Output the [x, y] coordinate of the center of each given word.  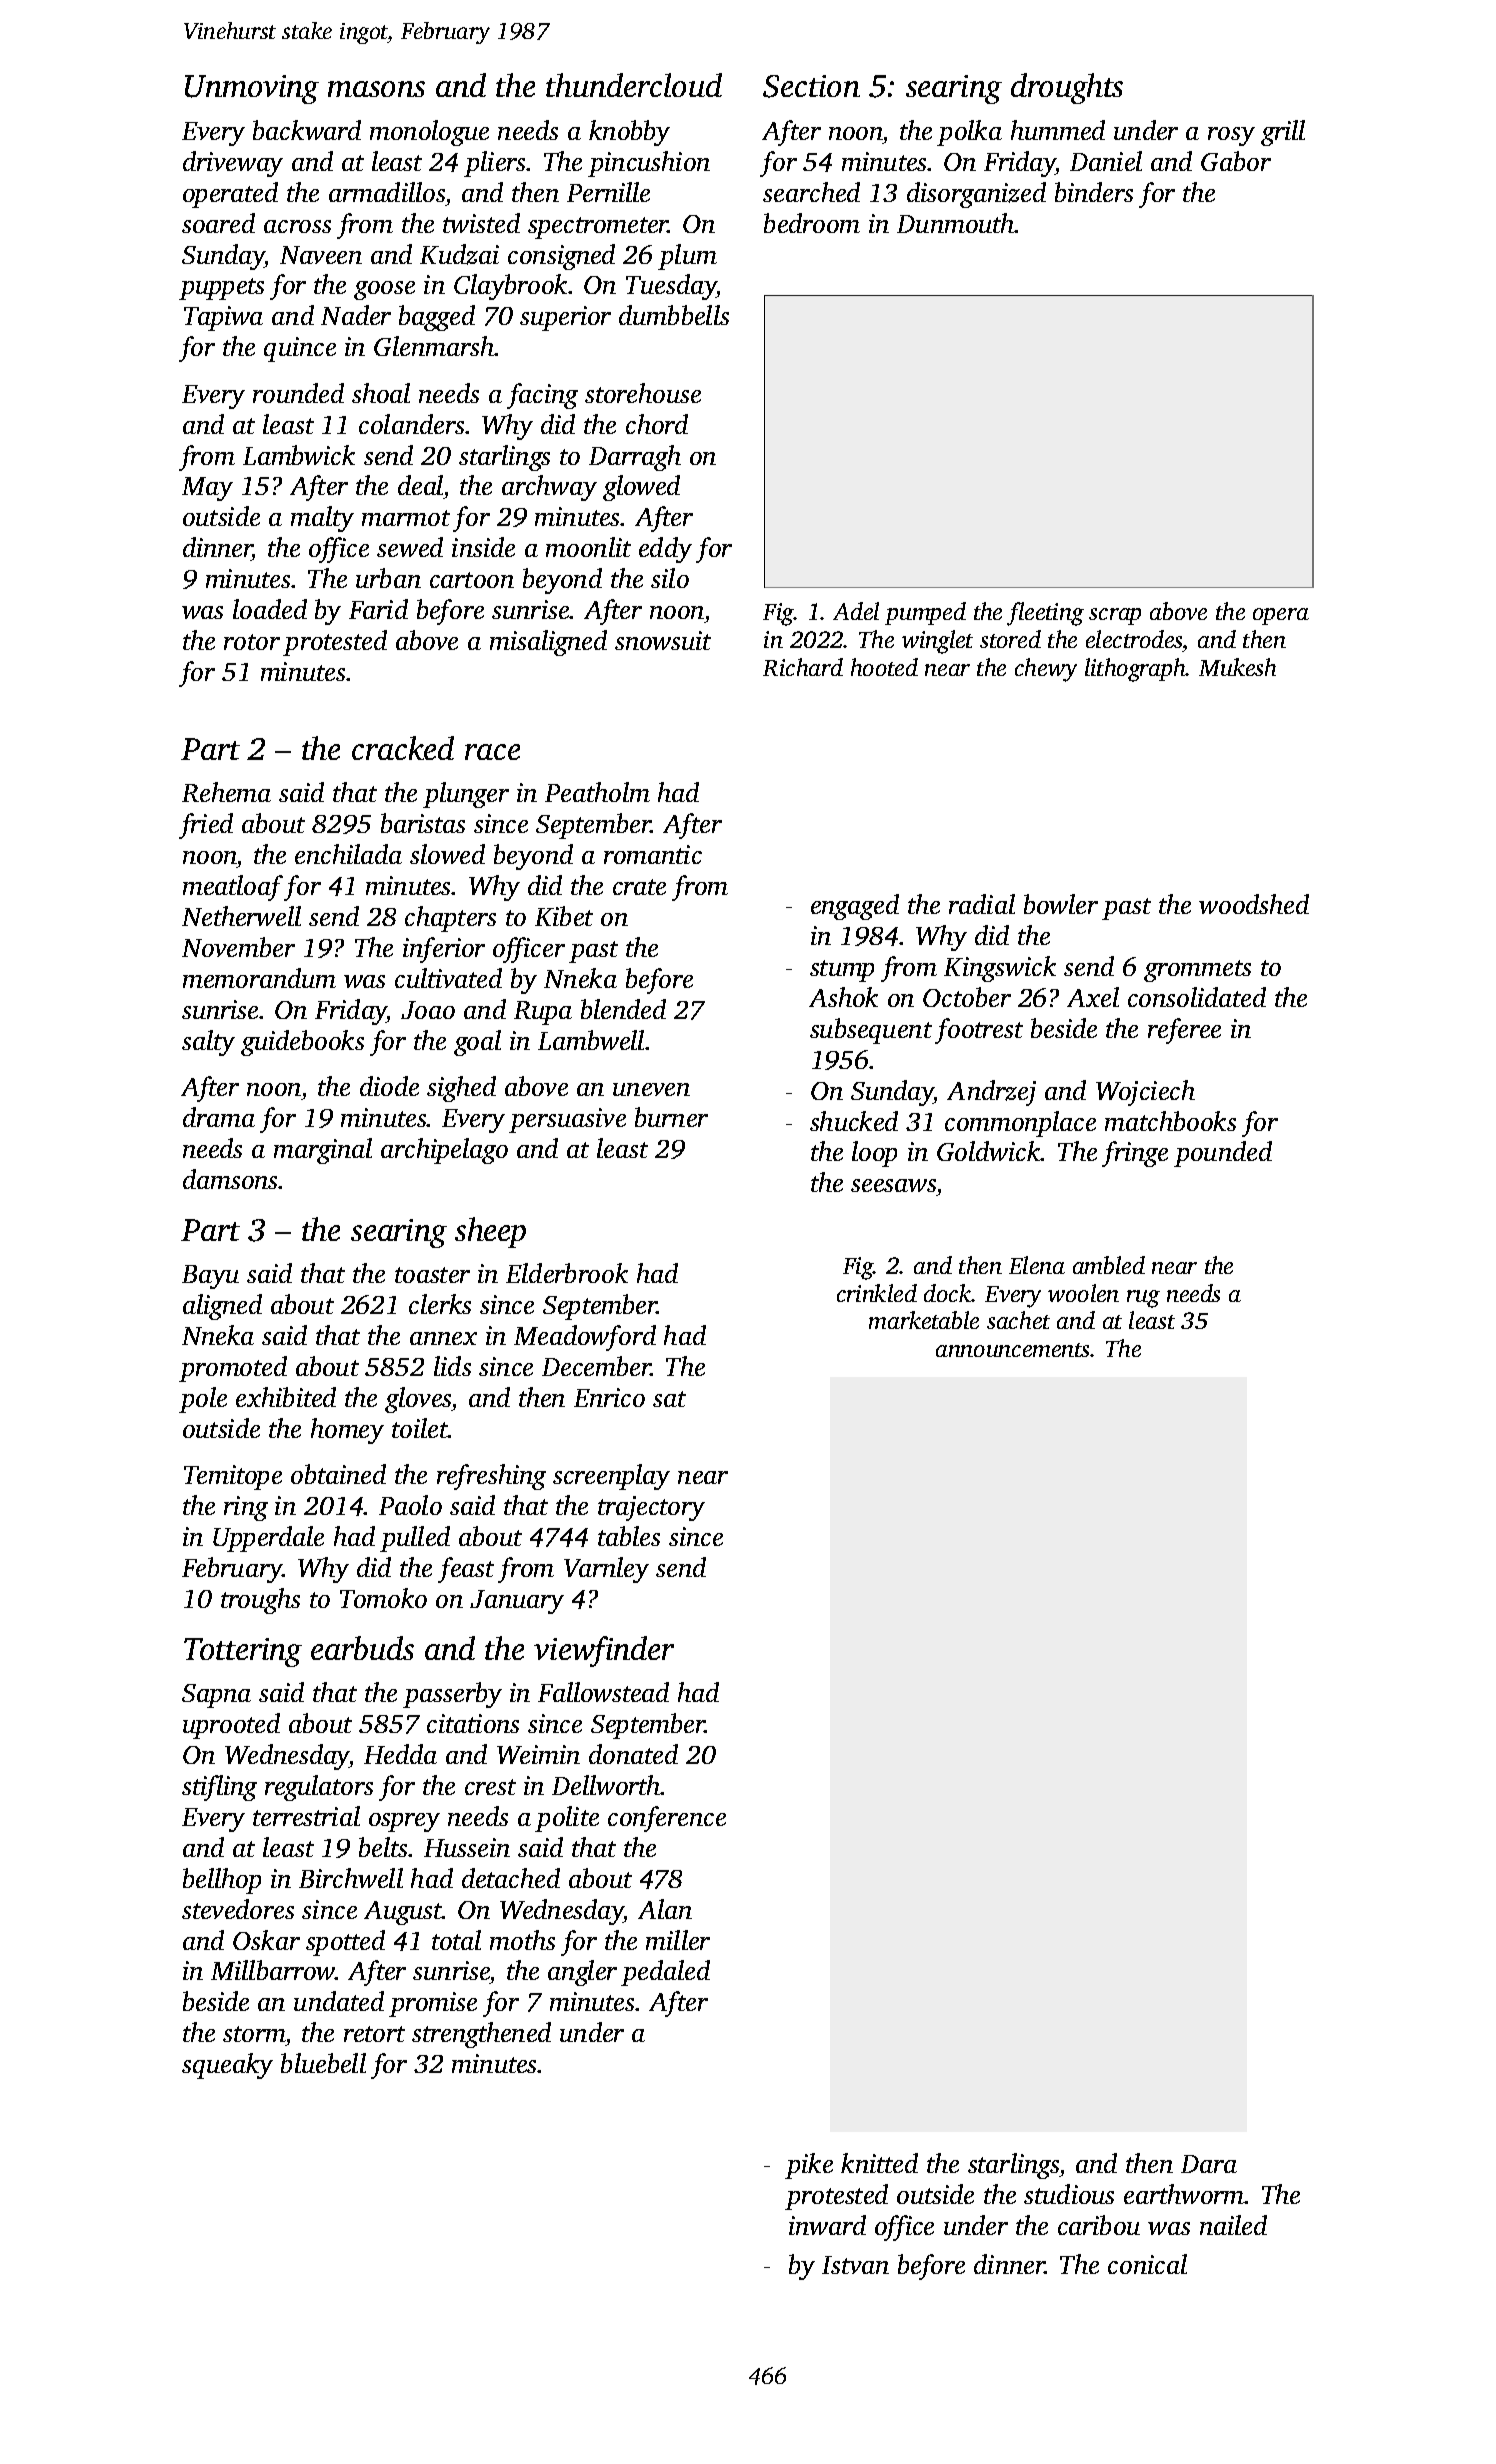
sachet [1018, 1320]
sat [669, 1399]
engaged [855, 907]
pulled [415, 1539]
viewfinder [604, 1651]
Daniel [1106, 161]
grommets [1197, 971]
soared [218, 223]
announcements [1013, 1350]
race [492, 752]
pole [203, 1400]
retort [374, 2034]
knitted [879, 2163]
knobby [629, 133]
